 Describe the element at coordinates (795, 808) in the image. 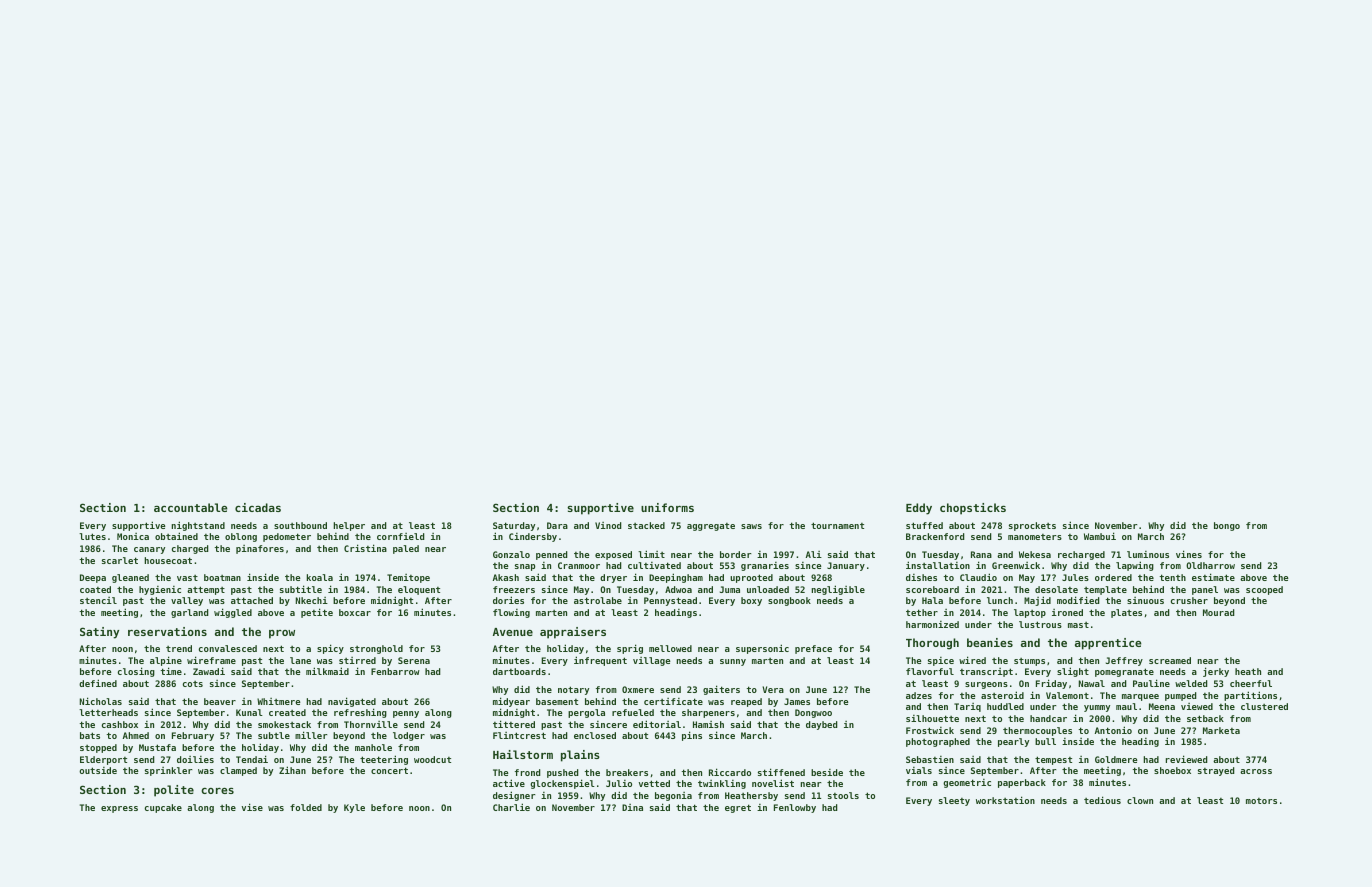

I see `Fenlowby` at that location.
